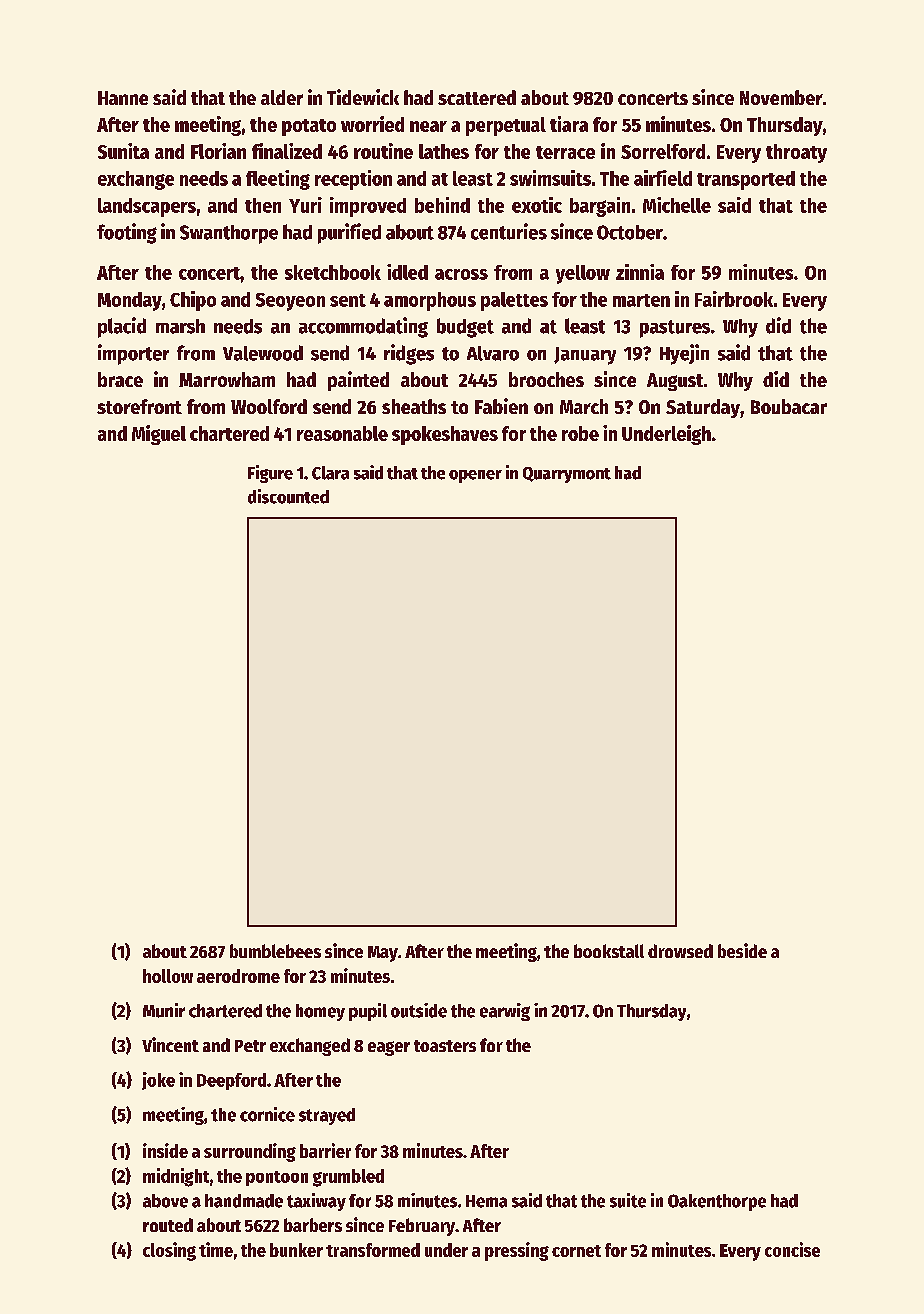 This page has height=1314, width=924. What do you see at coordinates (288, 496) in the page?
I see `discounted` at bounding box center [288, 496].
